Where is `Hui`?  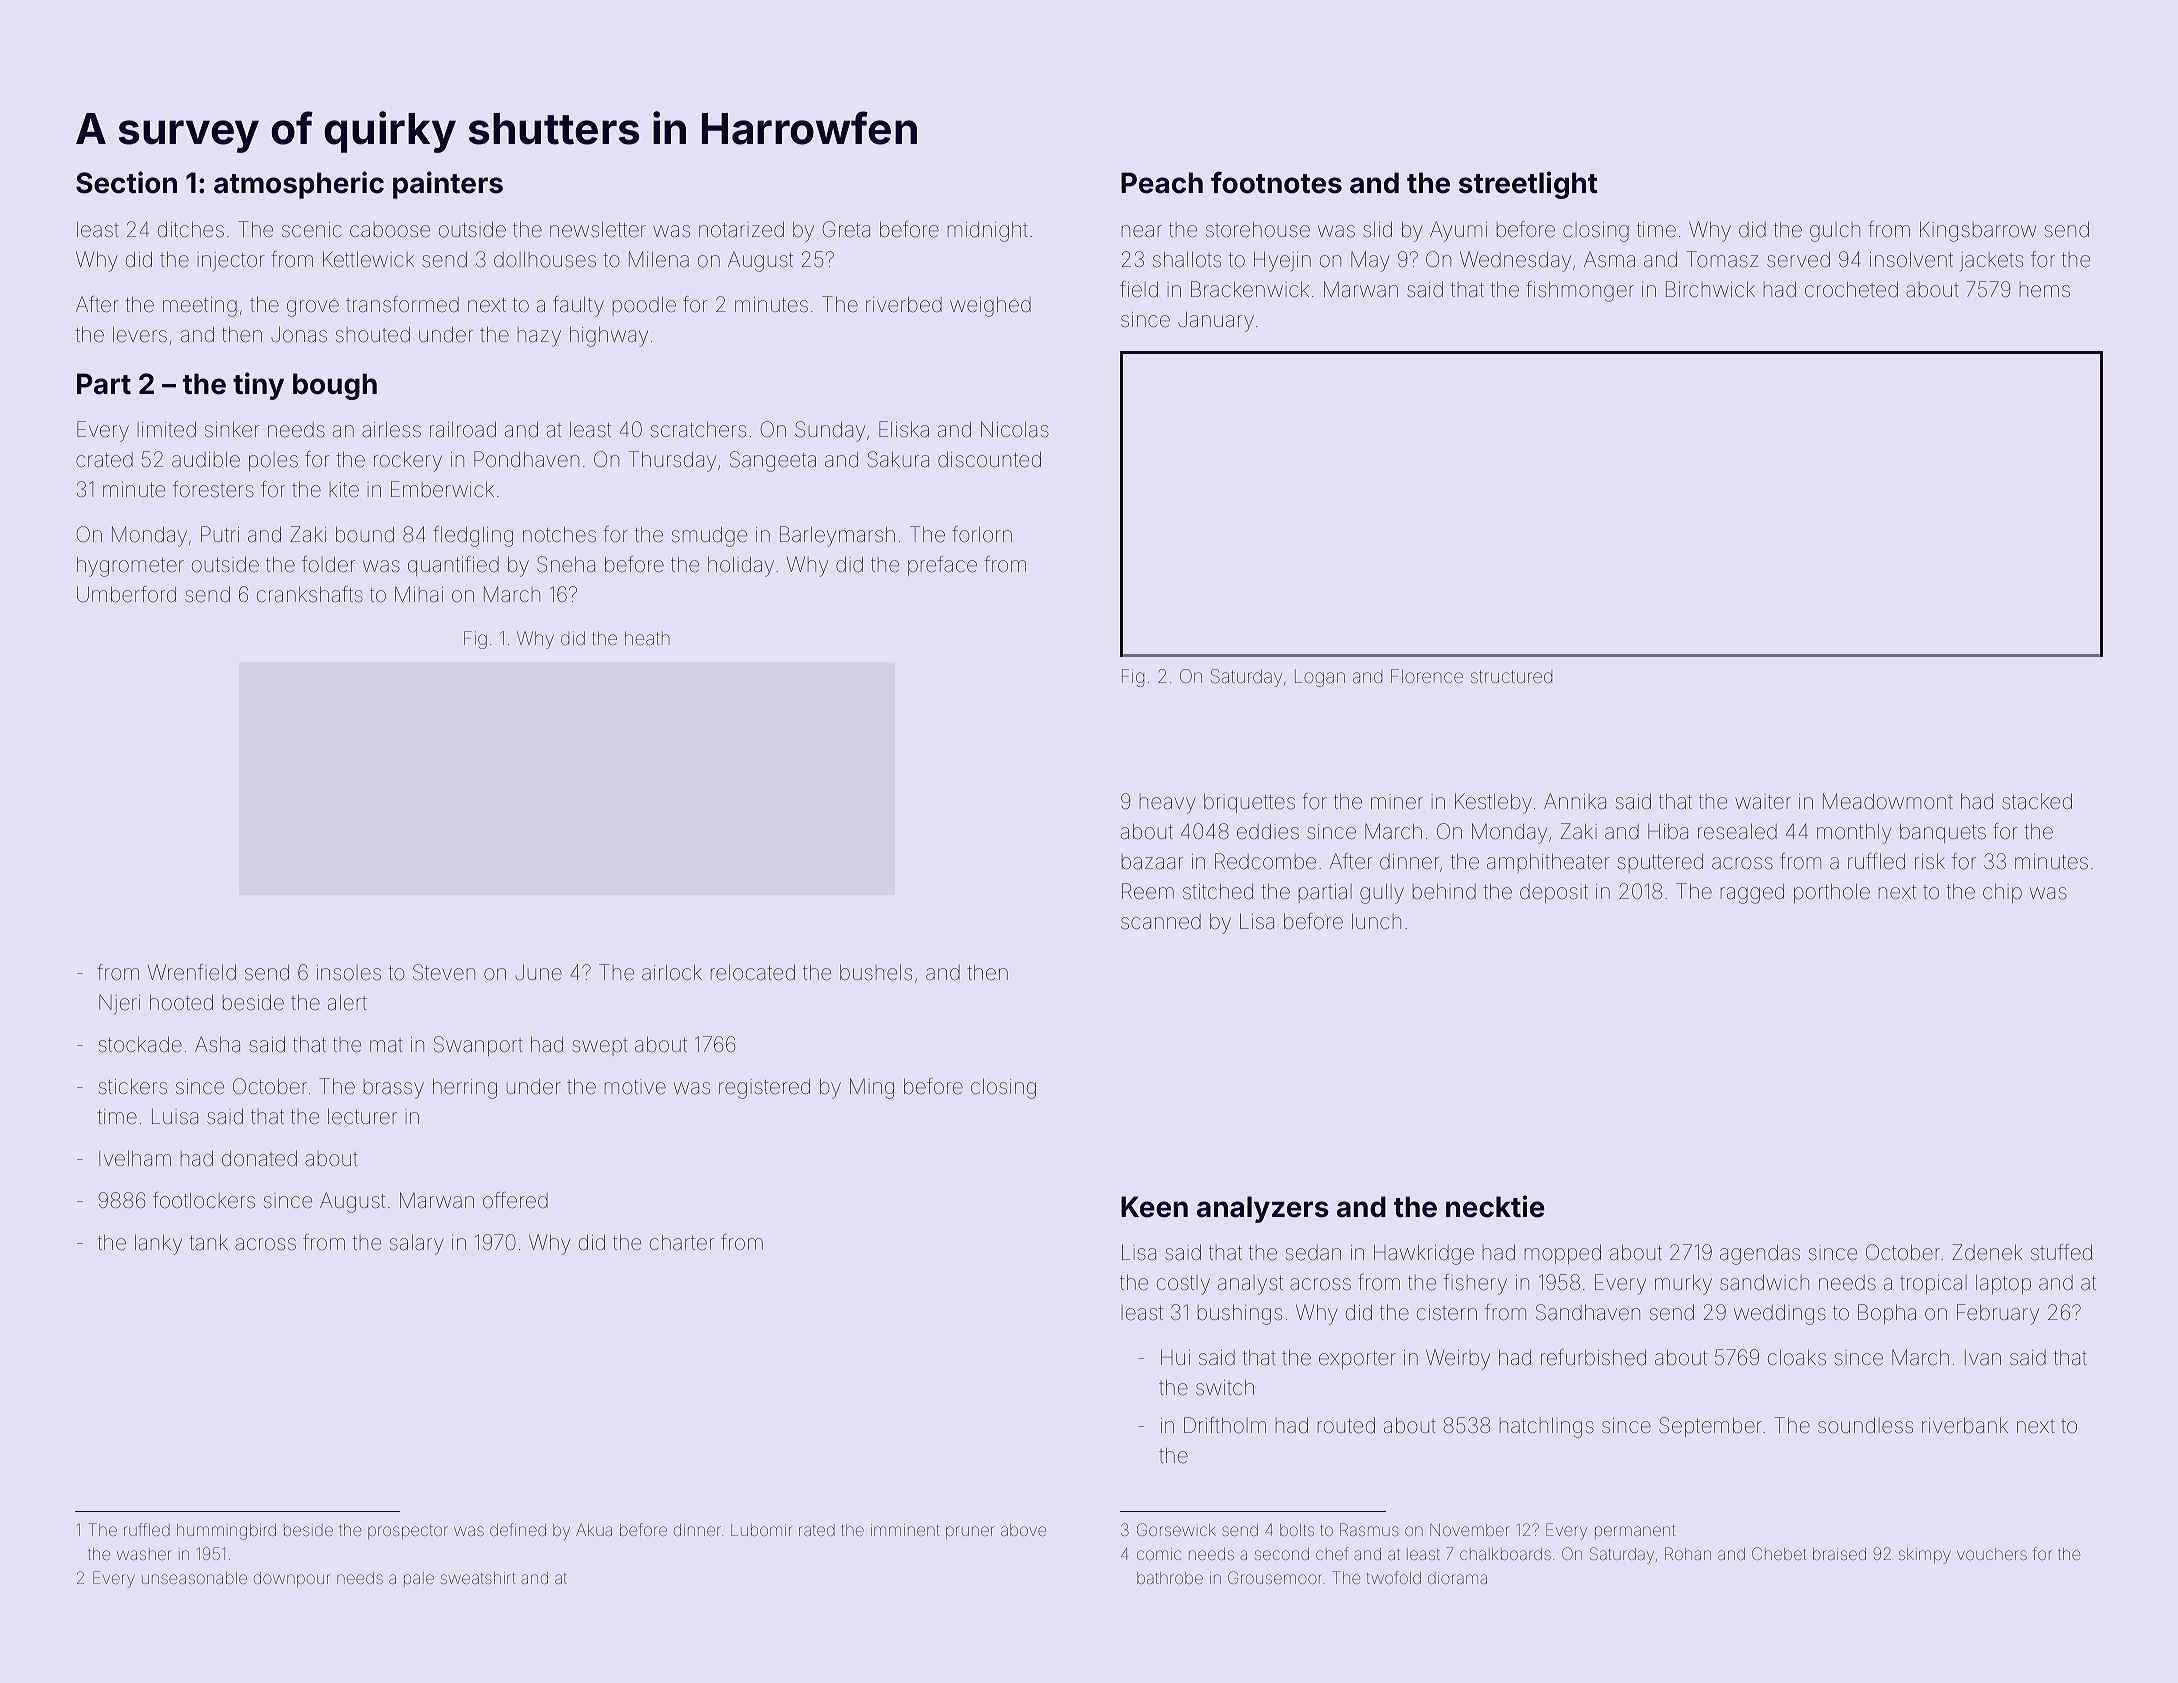 Hui is located at coordinates (1175, 1357).
